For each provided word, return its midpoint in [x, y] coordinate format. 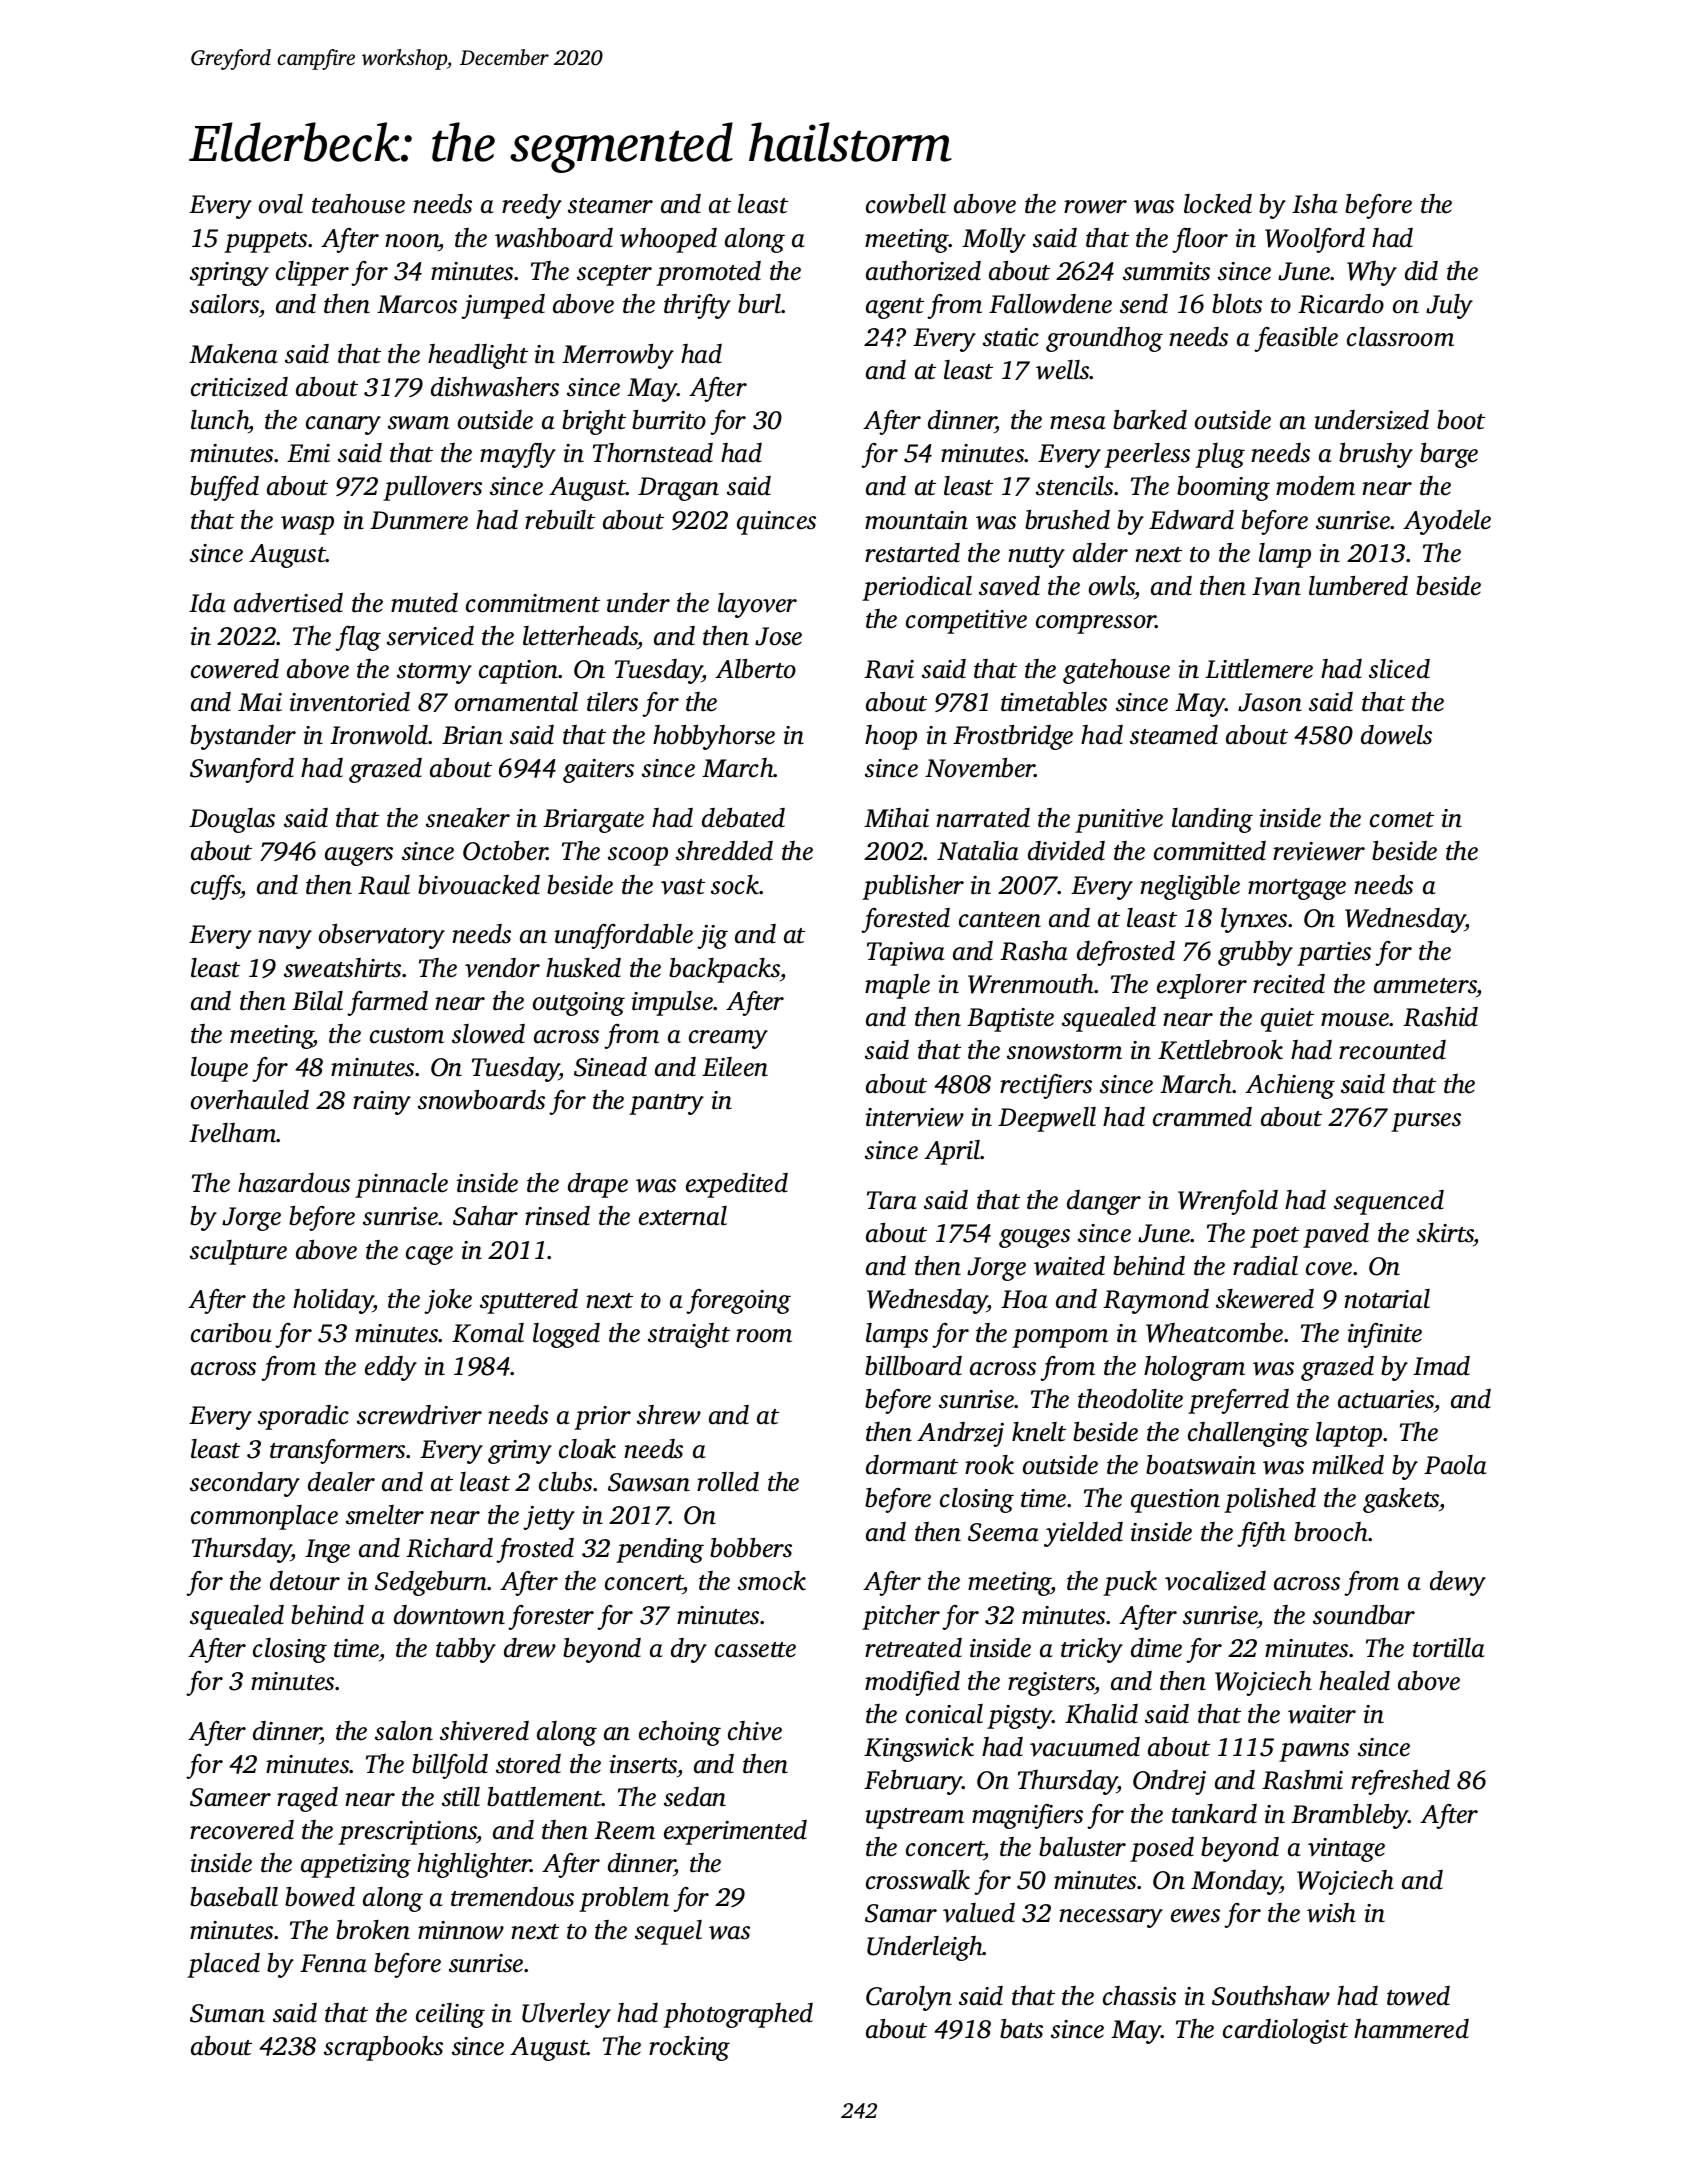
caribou [231, 1333]
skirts [1445, 1233]
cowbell [906, 204]
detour [305, 1581]
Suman [227, 2013]
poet [1274, 1237]
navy [285, 939]
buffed [224, 488]
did [1421, 271]
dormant [912, 1465]
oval [281, 204]
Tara [892, 1200]
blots [1237, 304]
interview [915, 1117]
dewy [1458, 1583]
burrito [669, 420]
